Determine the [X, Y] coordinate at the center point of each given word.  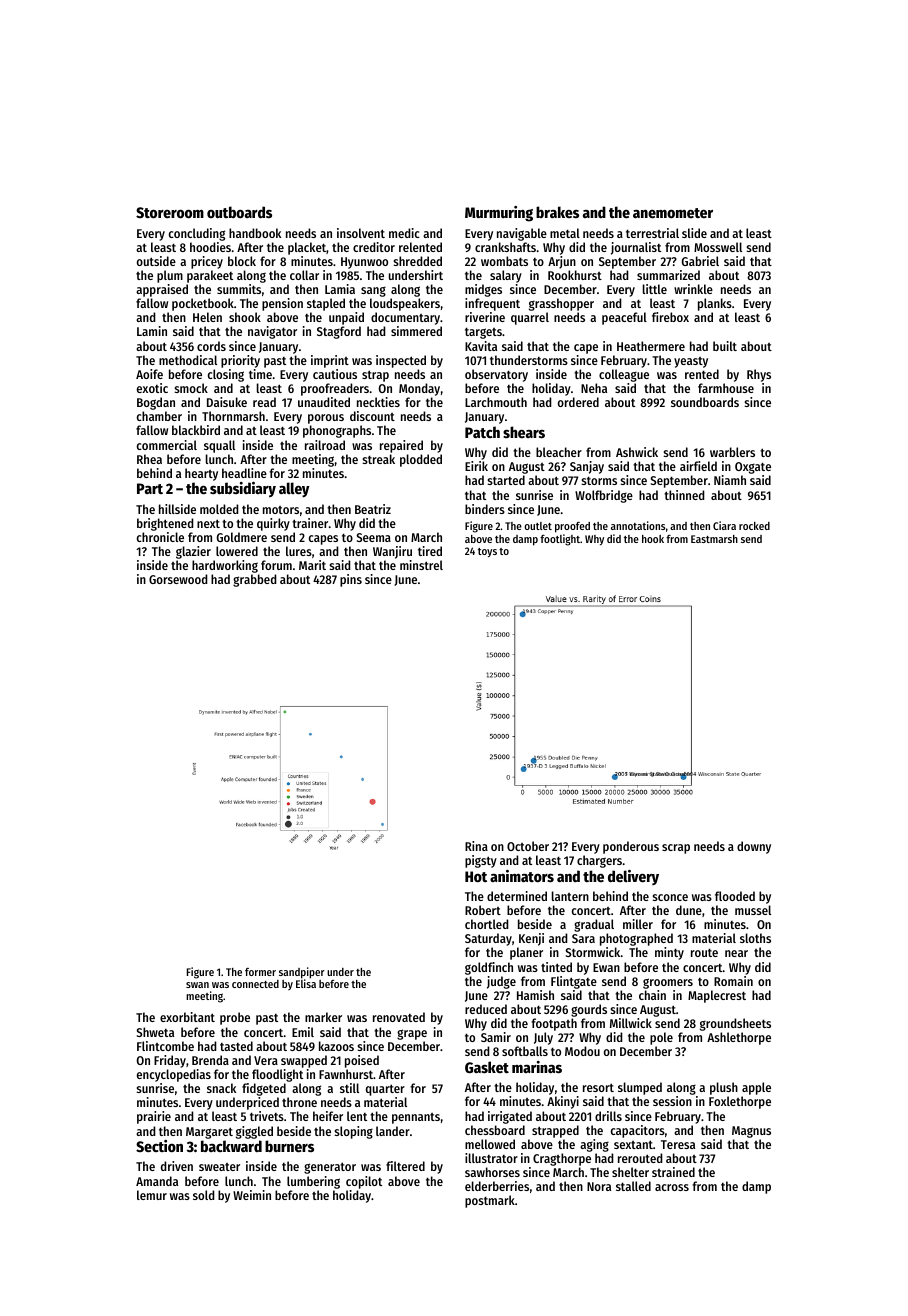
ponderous [631, 847]
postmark [490, 1201]
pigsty [481, 861]
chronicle [160, 537]
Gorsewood [178, 579]
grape [412, 1034]
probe [235, 1018]
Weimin [252, 1195]
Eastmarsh [714, 539]
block [242, 261]
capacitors [638, 1131]
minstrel [421, 565]
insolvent [361, 233]
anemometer [673, 213]
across [672, 1187]
